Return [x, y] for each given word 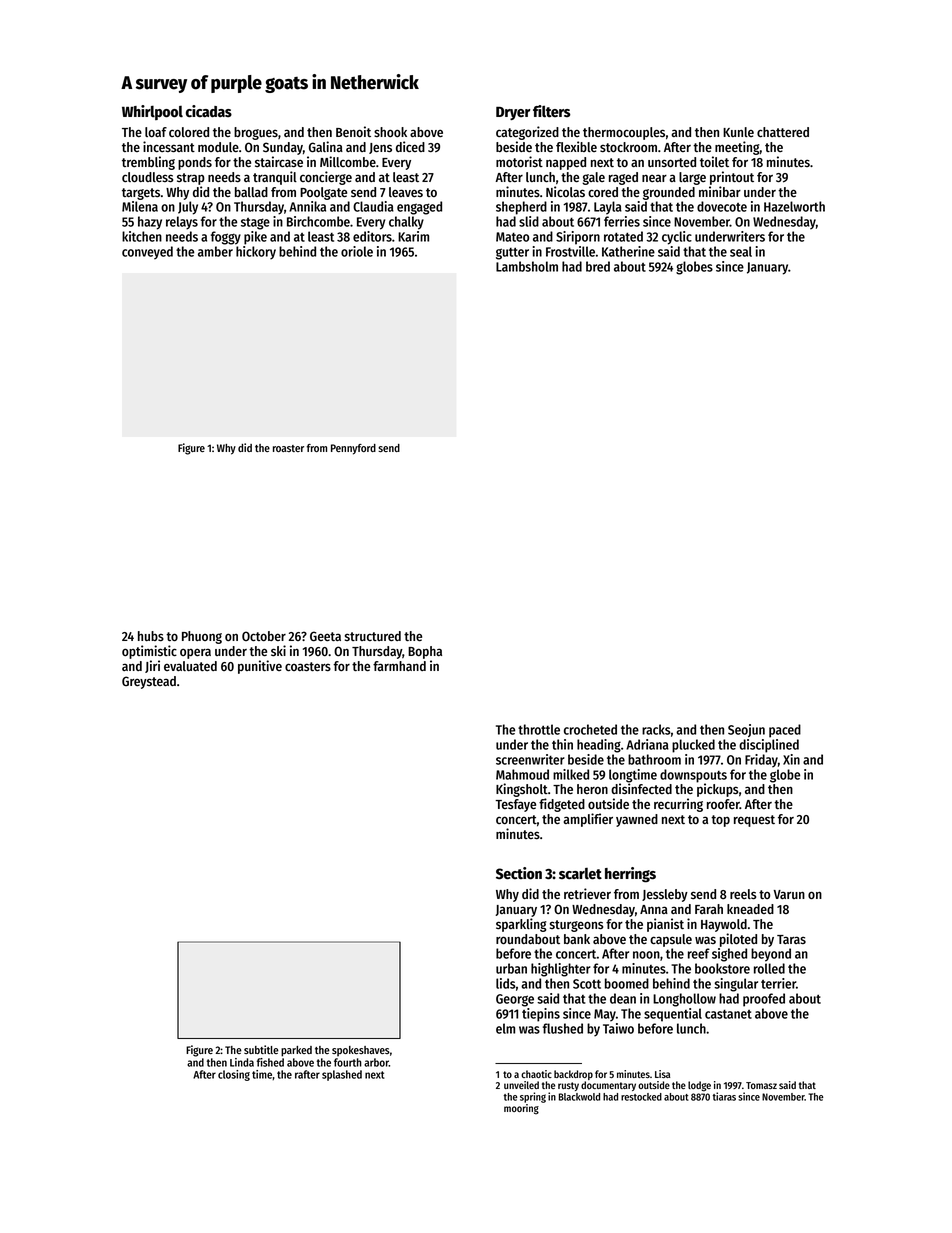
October [264, 636]
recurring [678, 805]
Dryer [513, 113]
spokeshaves [361, 1051]
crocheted [590, 729]
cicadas [209, 111]
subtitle [261, 1049]
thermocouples [624, 133]
